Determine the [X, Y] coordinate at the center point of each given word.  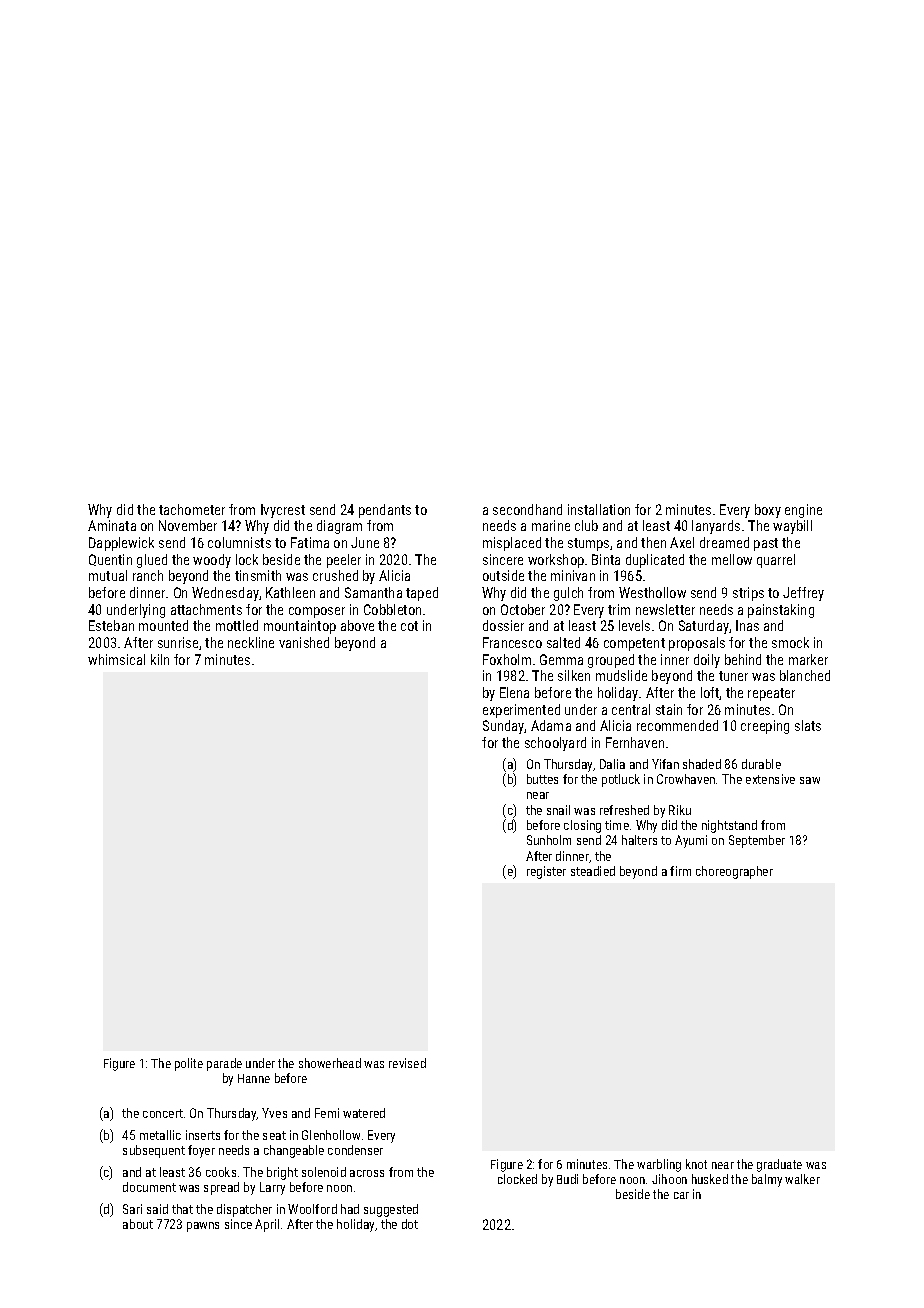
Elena [514, 692]
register [546, 872]
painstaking [781, 611]
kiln [160, 659]
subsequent [154, 1151]
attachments [206, 609]
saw [810, 780]
